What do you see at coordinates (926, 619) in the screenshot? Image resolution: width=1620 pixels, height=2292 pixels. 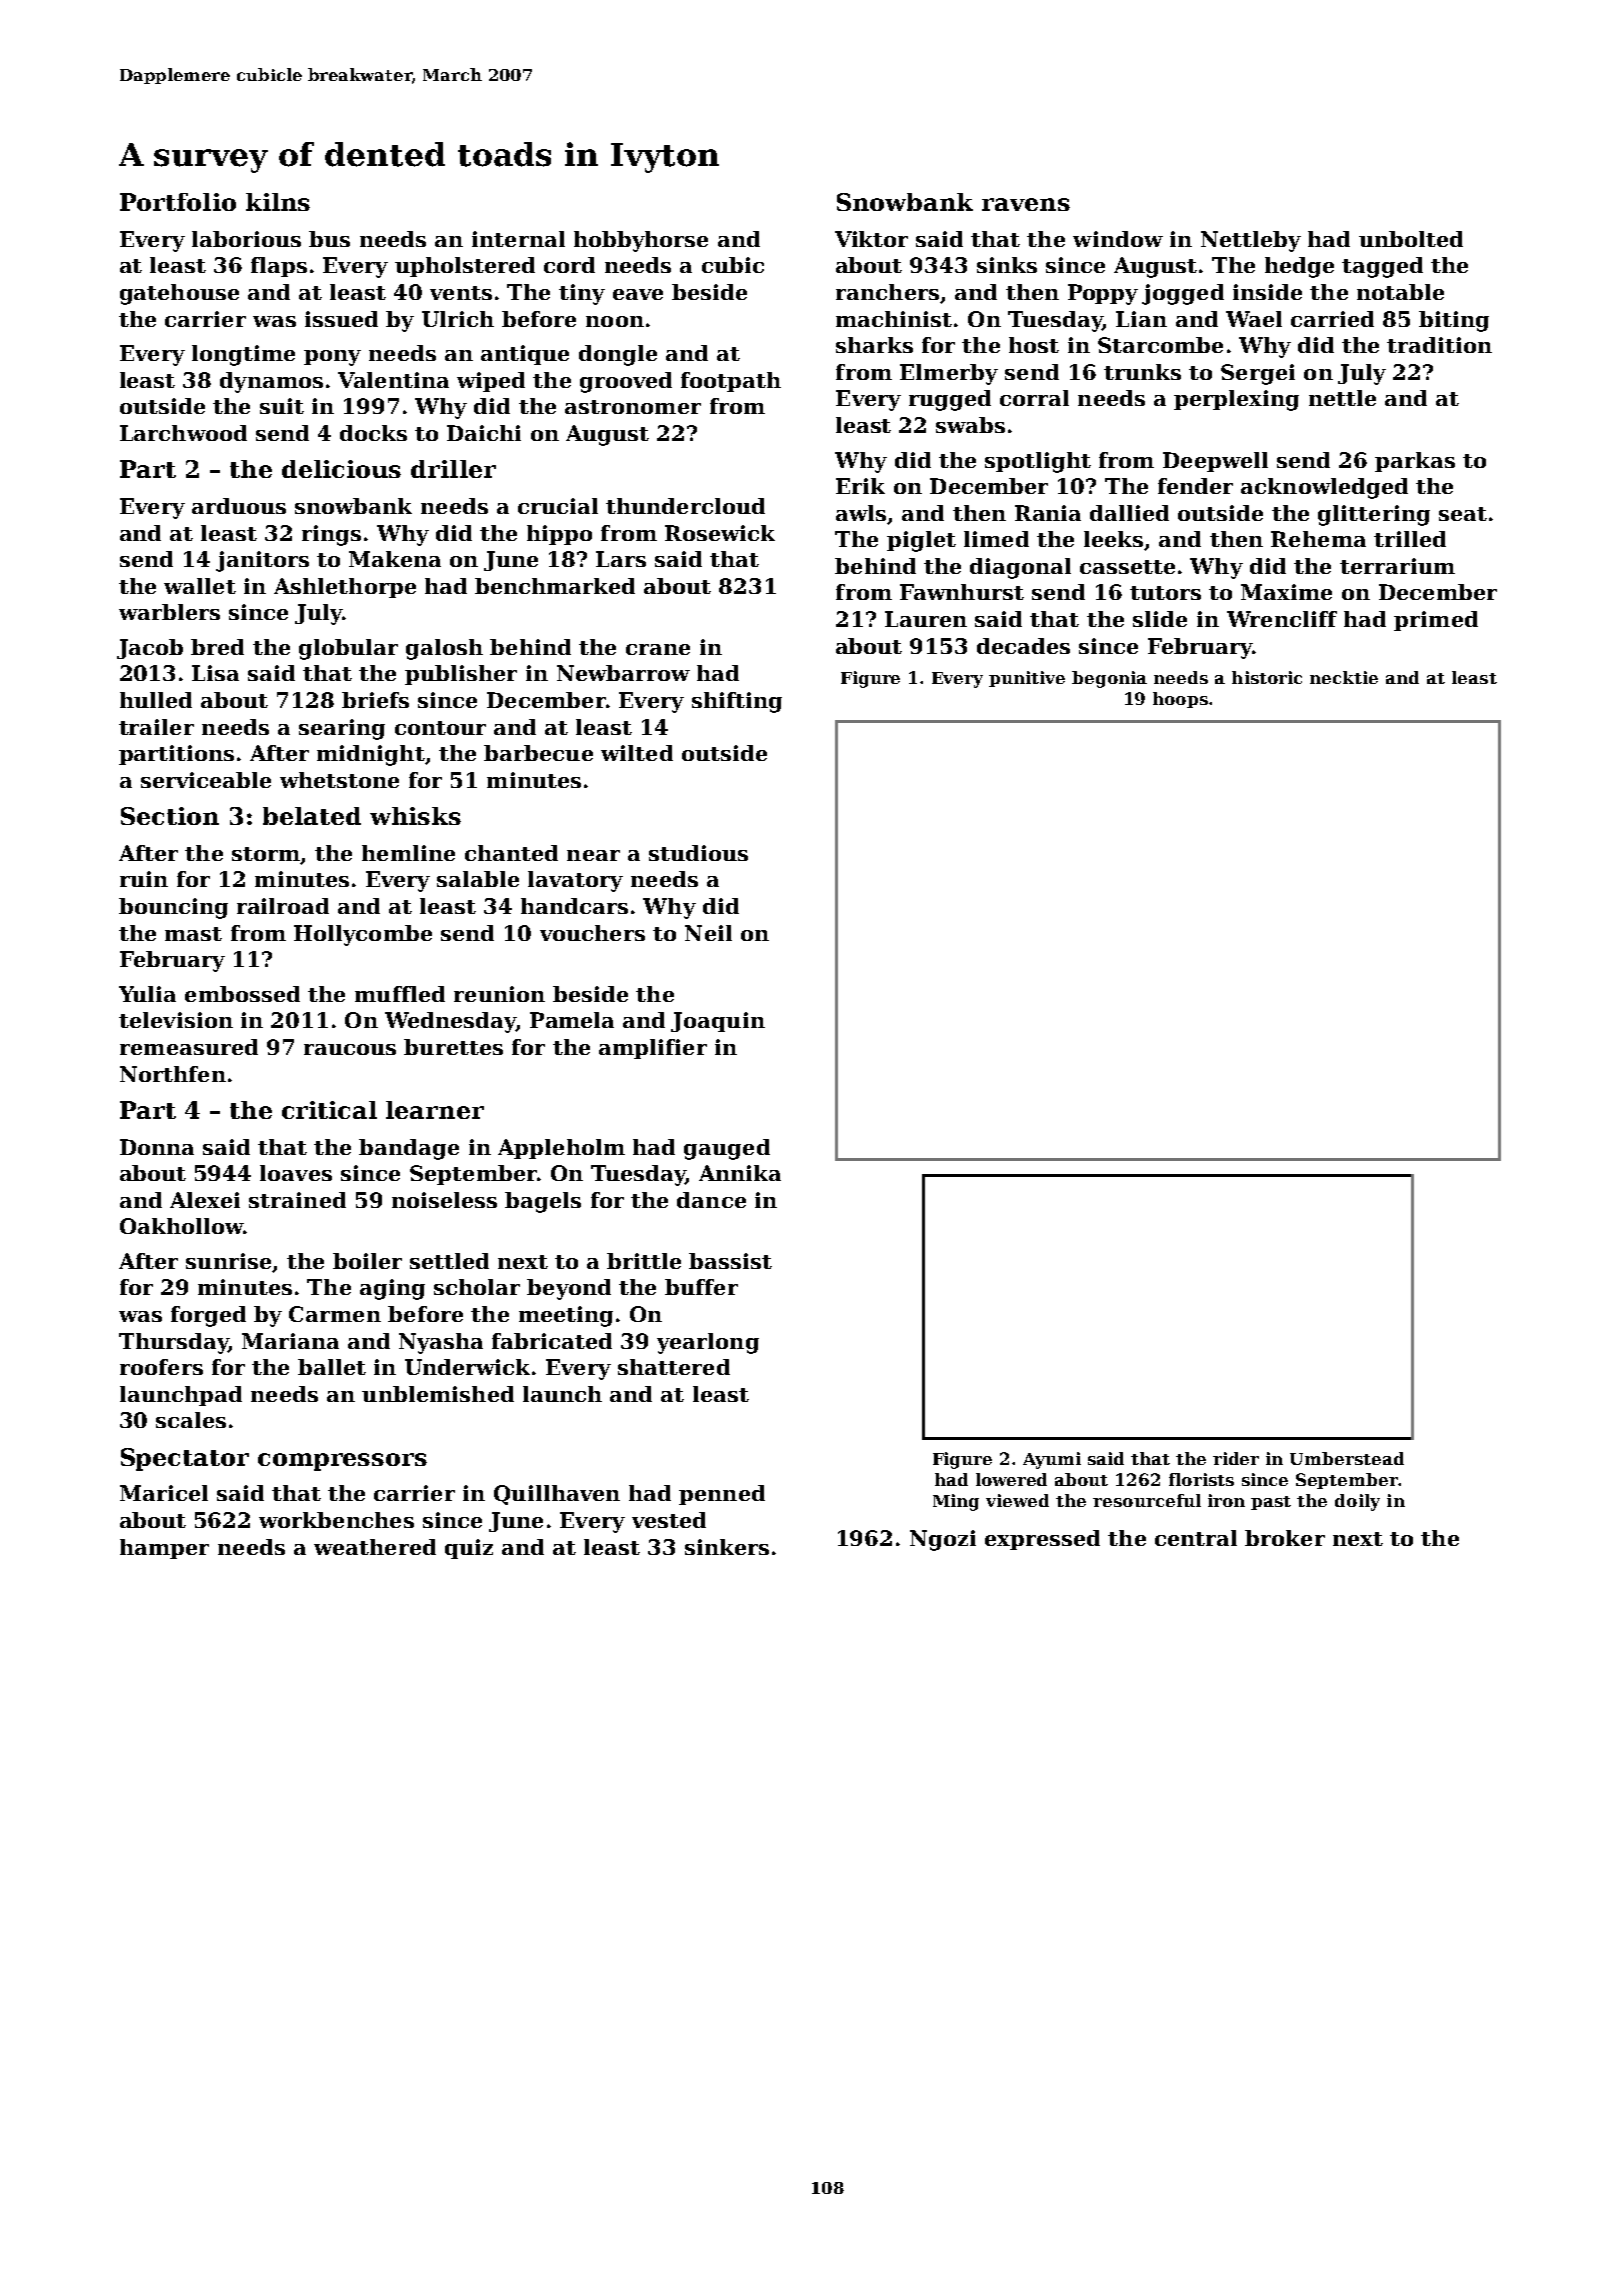 I see `Lauren` at bounding box center [926, 619].
